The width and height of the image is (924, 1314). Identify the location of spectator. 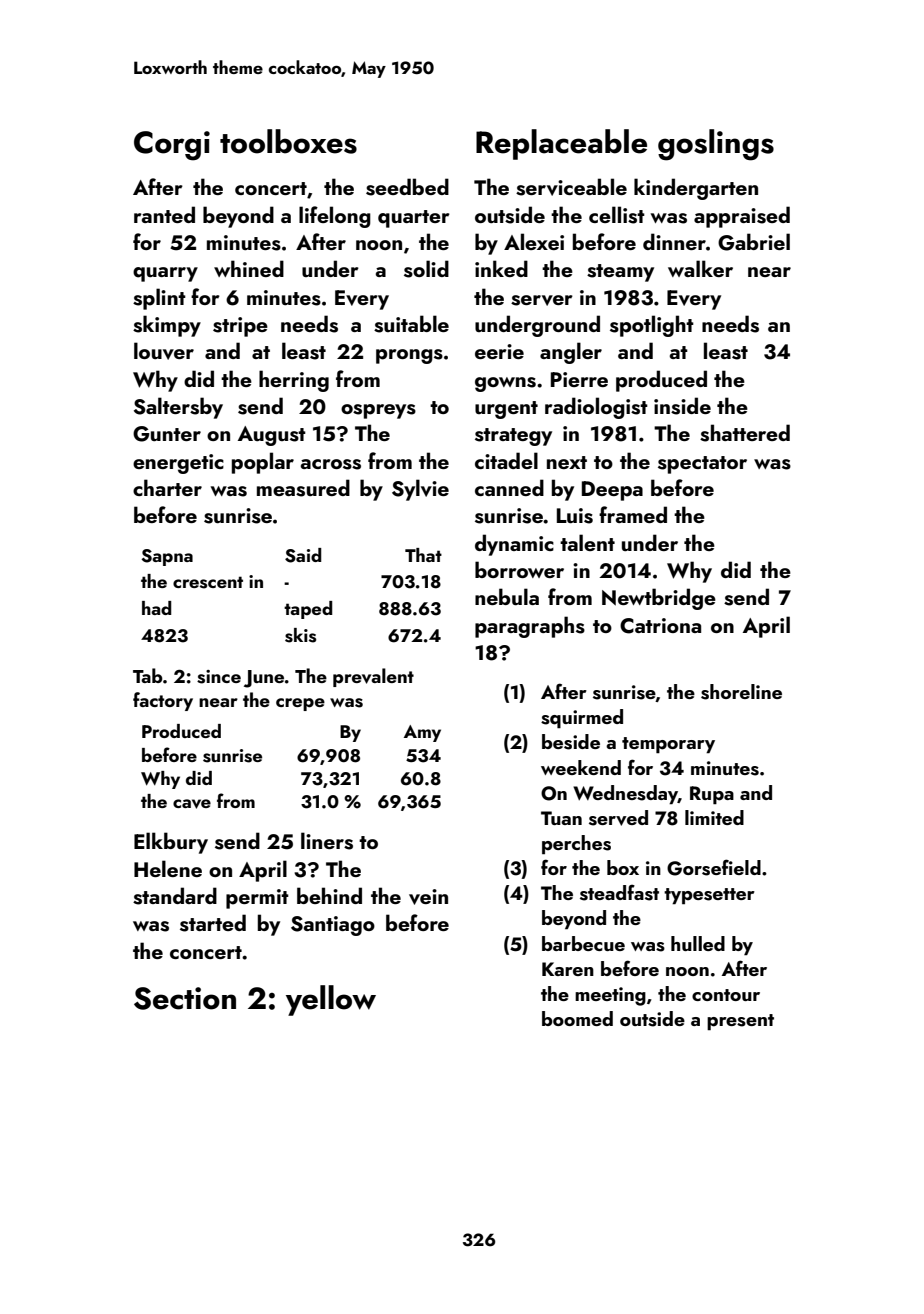
(702, 465).
